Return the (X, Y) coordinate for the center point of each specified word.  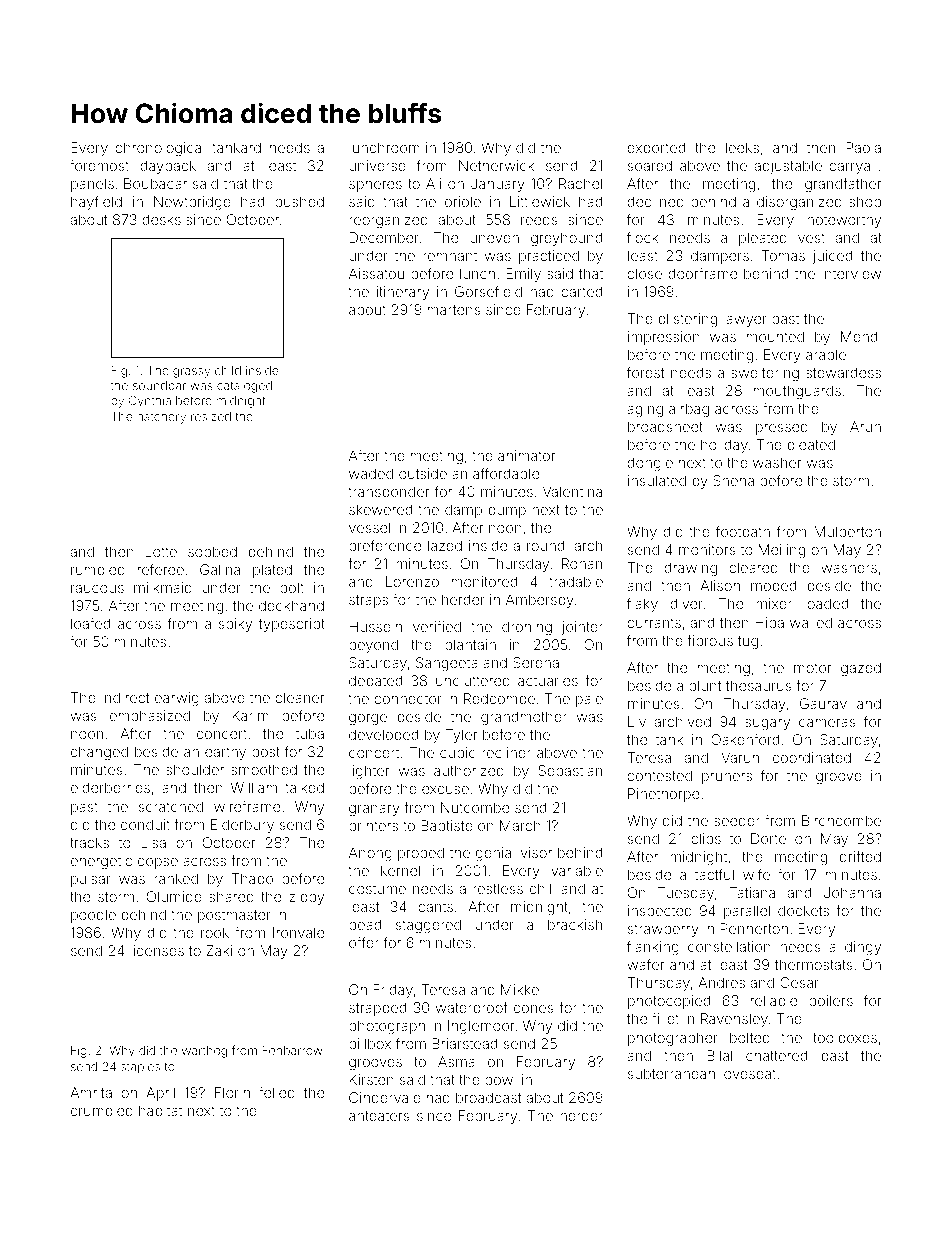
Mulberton (847, 531)
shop (865, 203)
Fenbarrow (293, 1050)
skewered (380, 509)
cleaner (299, 697)
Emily (524, 275)
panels (92, 185)
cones (534, 1009)
